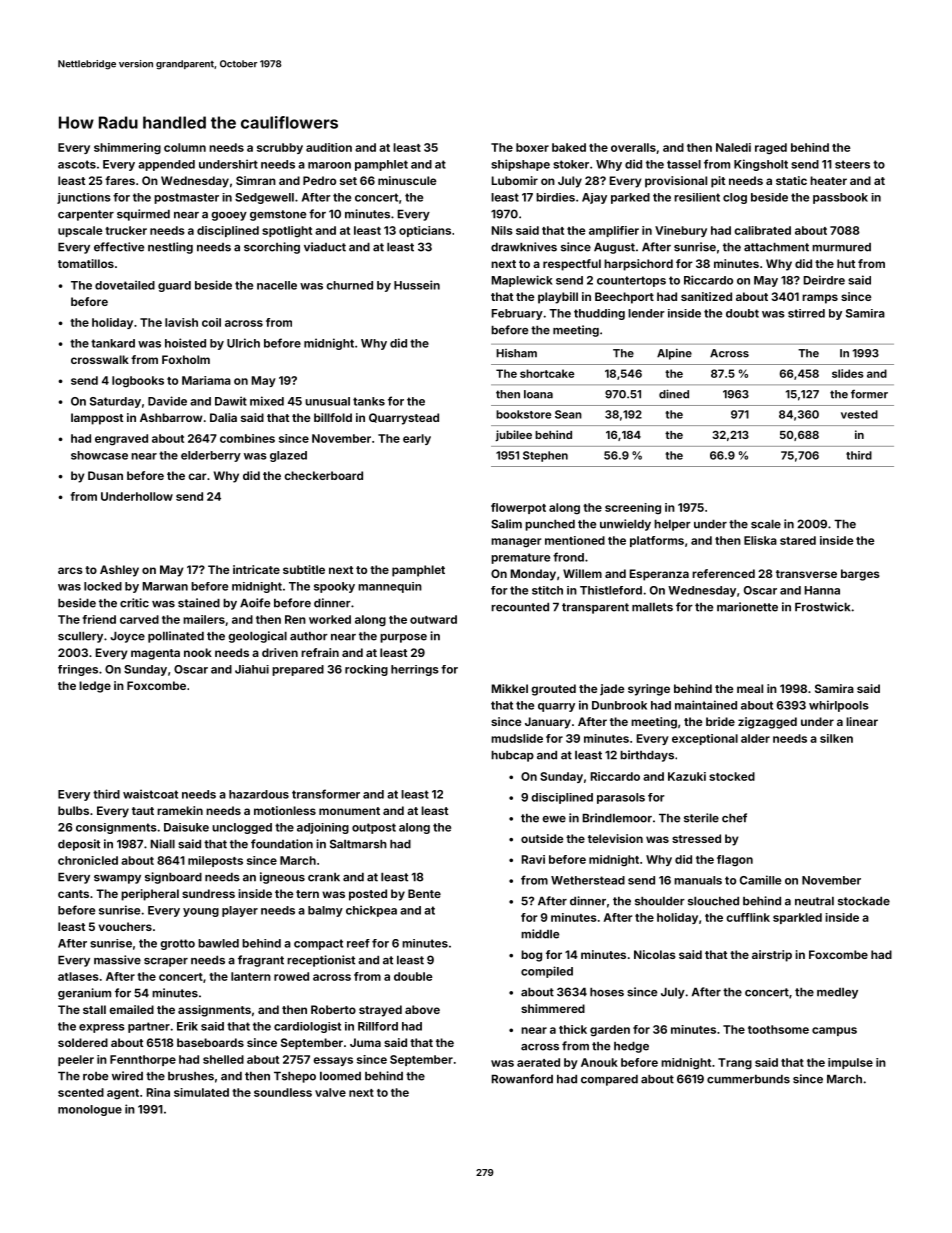  I want to click on valve, so click(330, 1092).
